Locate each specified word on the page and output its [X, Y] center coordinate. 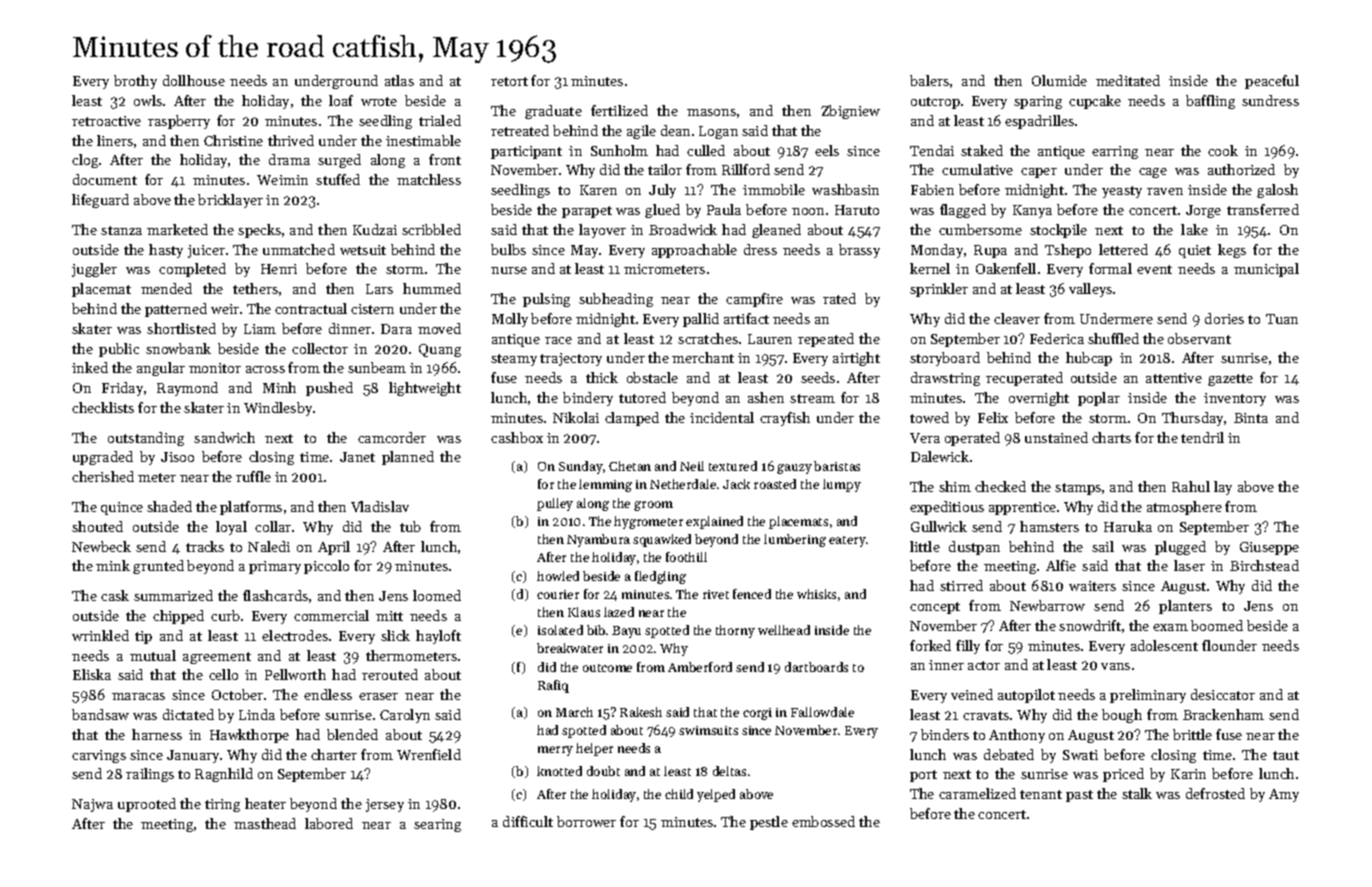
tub [410, 526]
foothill [686, 557]
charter [334, 754]
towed [929, 417]
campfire [754, 300]
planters [1185, 607]
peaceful [1272, 82]
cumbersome [980, 229]
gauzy [794, 469]
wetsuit [363, 250]
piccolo [326, 567]
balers [929, 80]
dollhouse [194, 80]
